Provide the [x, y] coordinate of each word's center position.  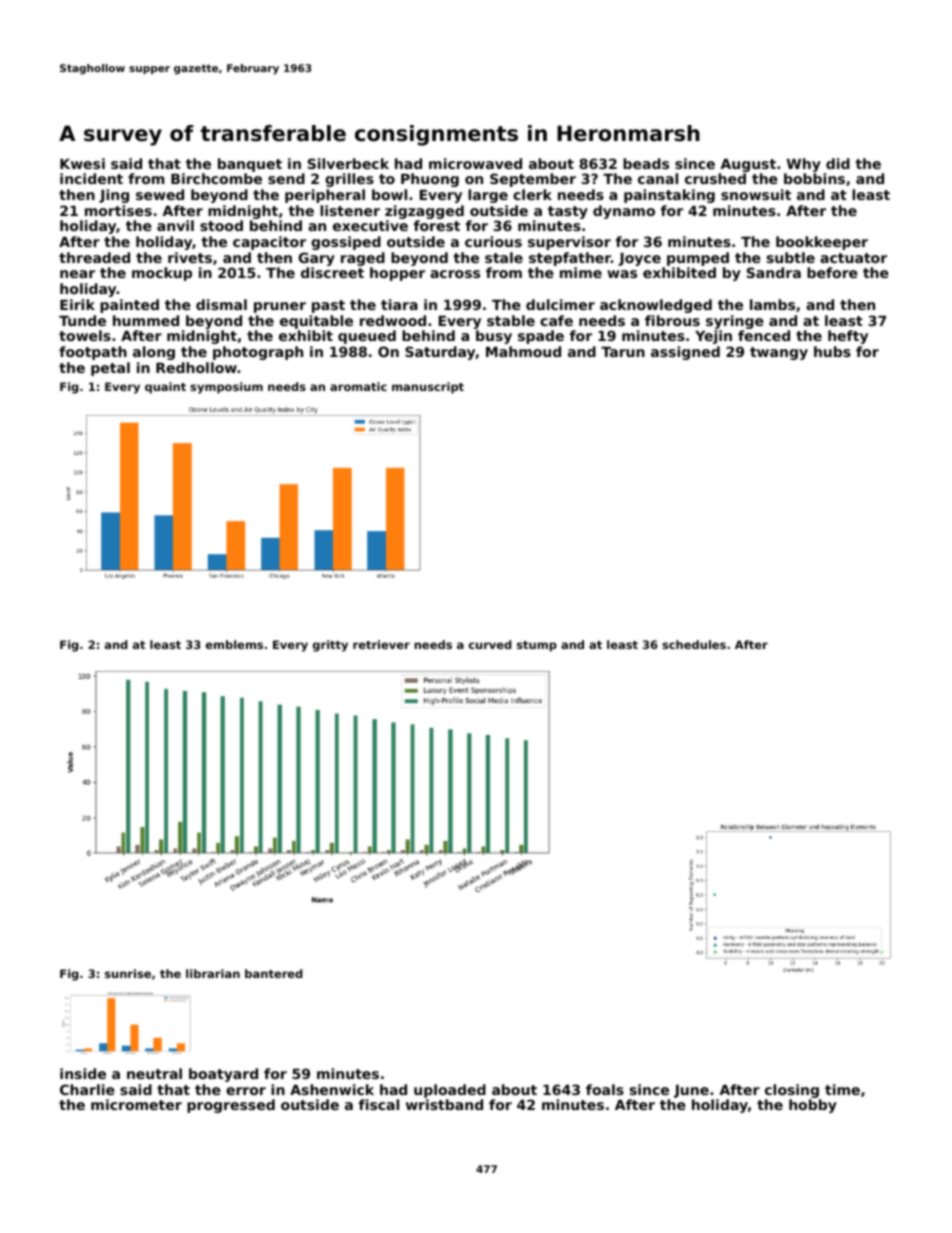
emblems [234, 644]
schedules [694, 644]
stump [537, 646]
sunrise [128, 973]
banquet [250, 165]
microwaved [475, 163]
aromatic [358, 386]
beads [646, 163]
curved [490, 644]
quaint [165, 388]
